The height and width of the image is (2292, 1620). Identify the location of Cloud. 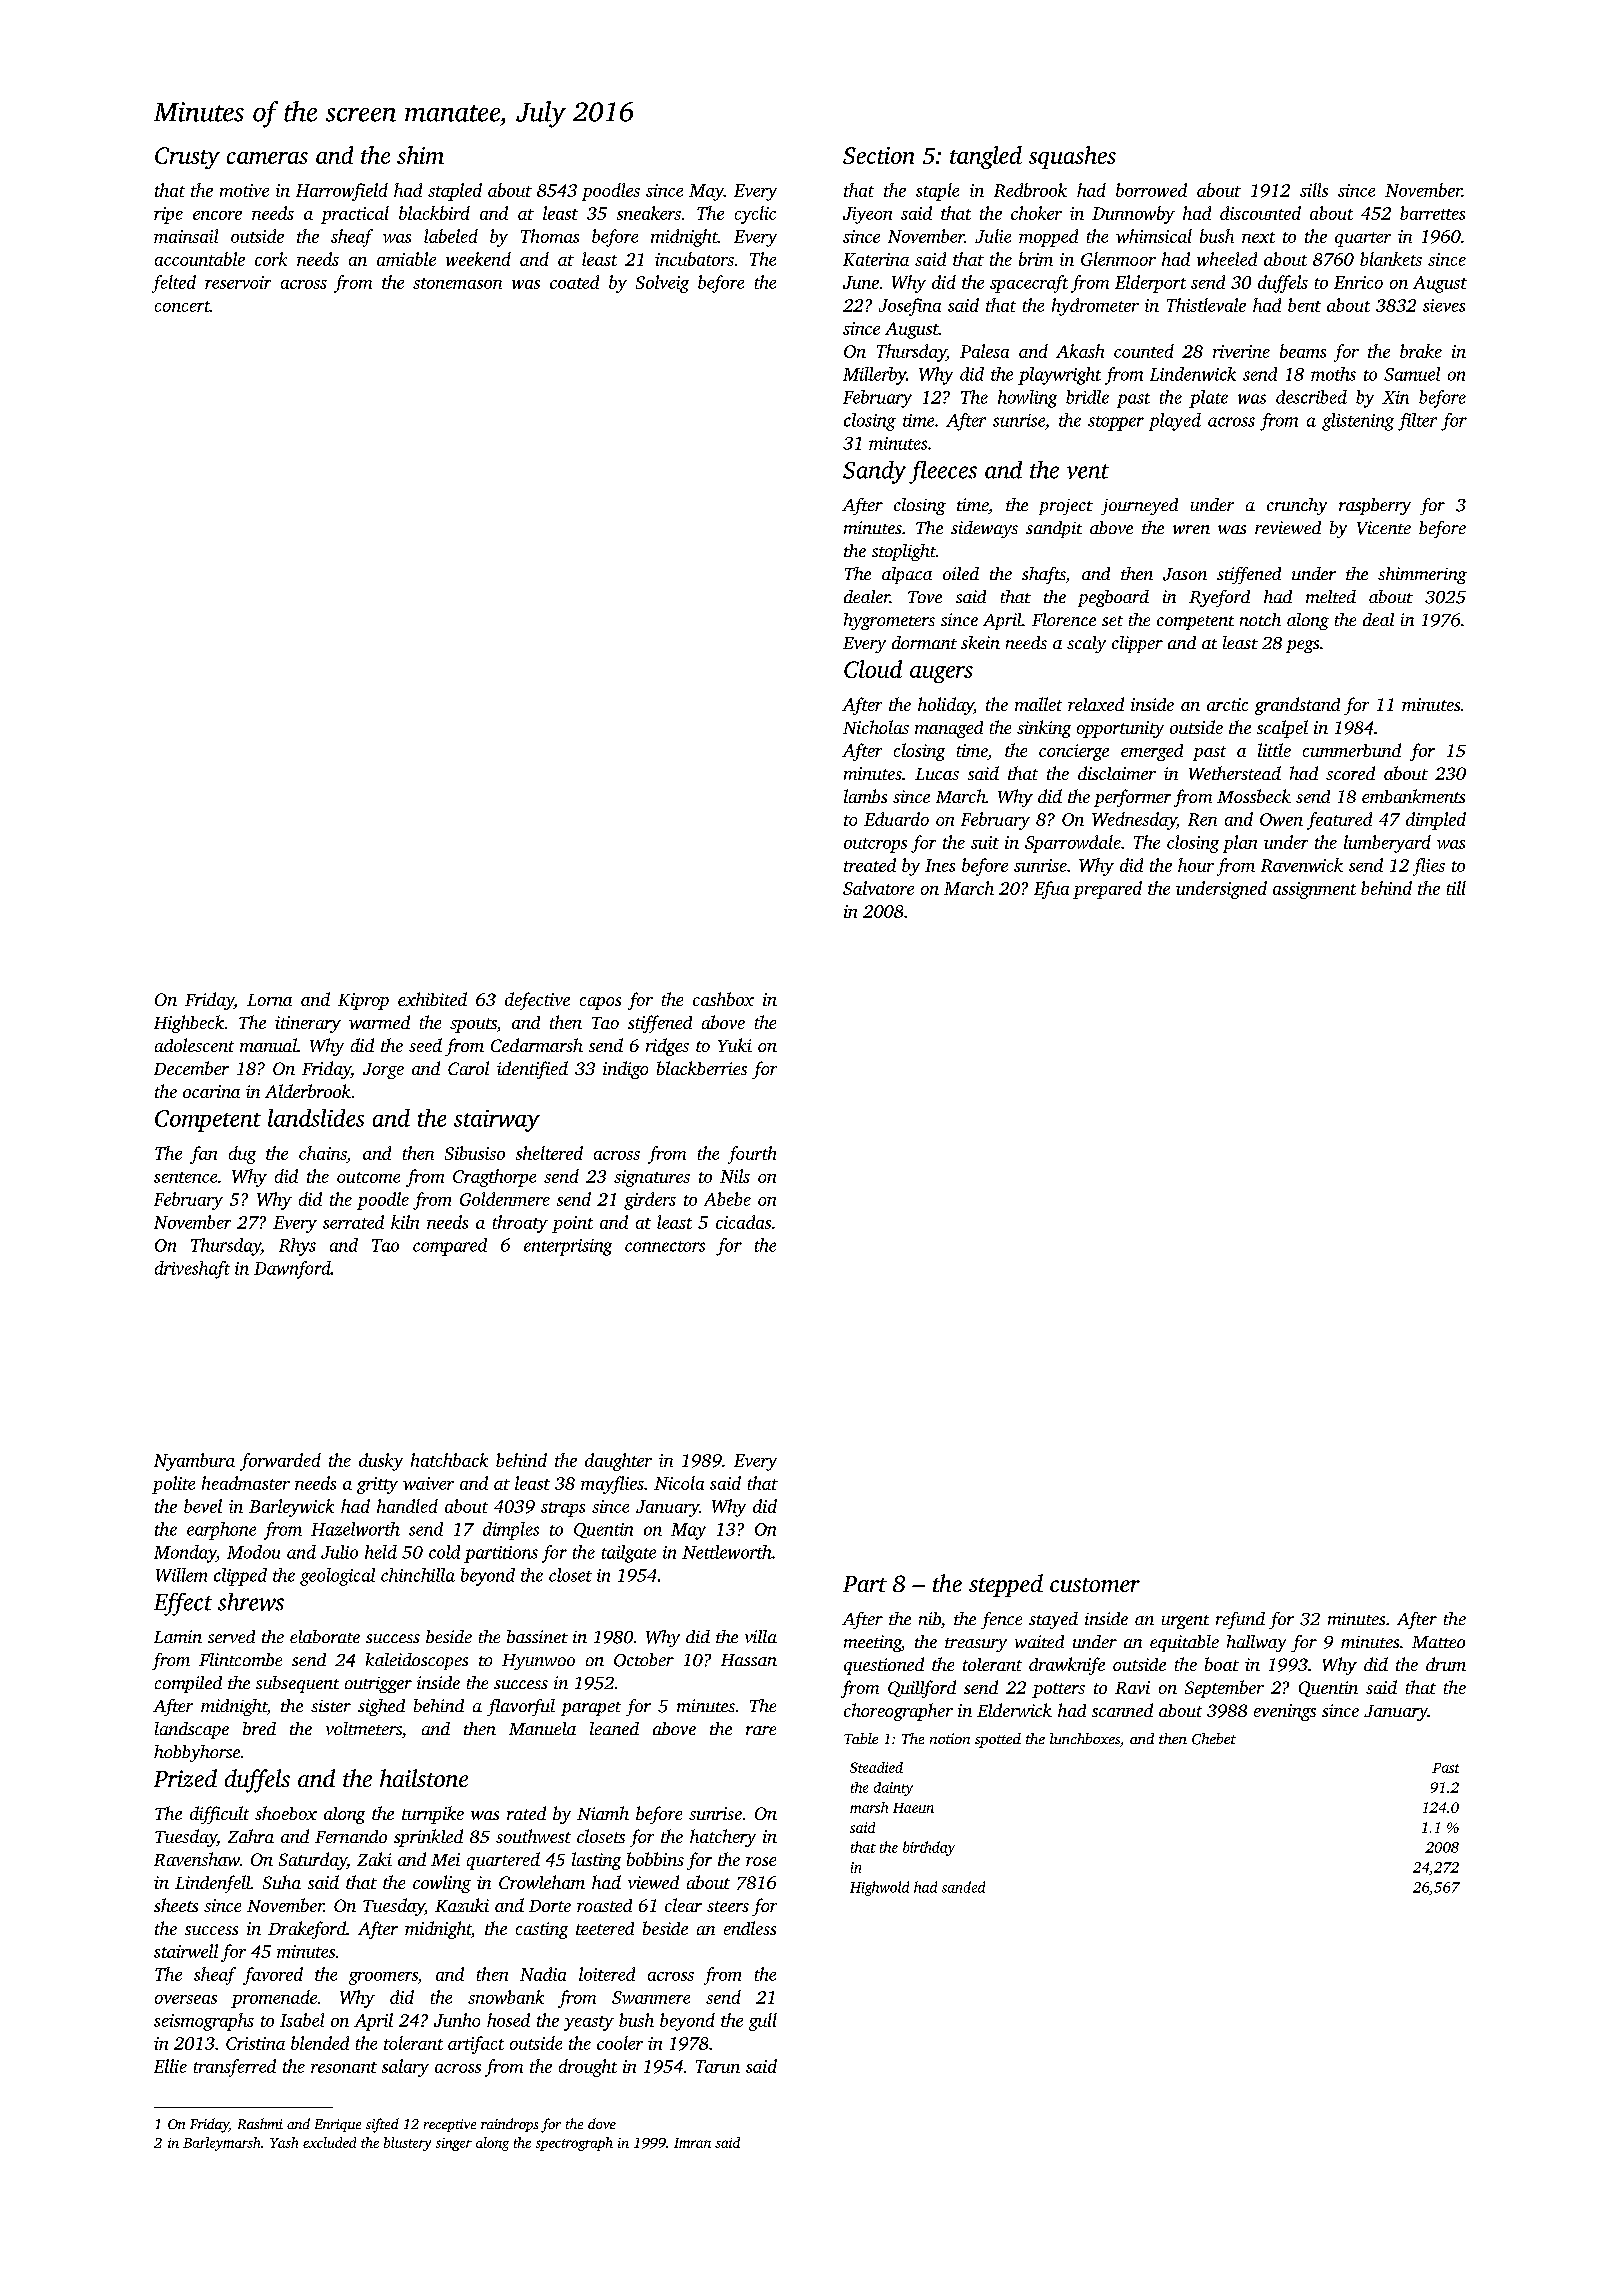
(873, 669).
